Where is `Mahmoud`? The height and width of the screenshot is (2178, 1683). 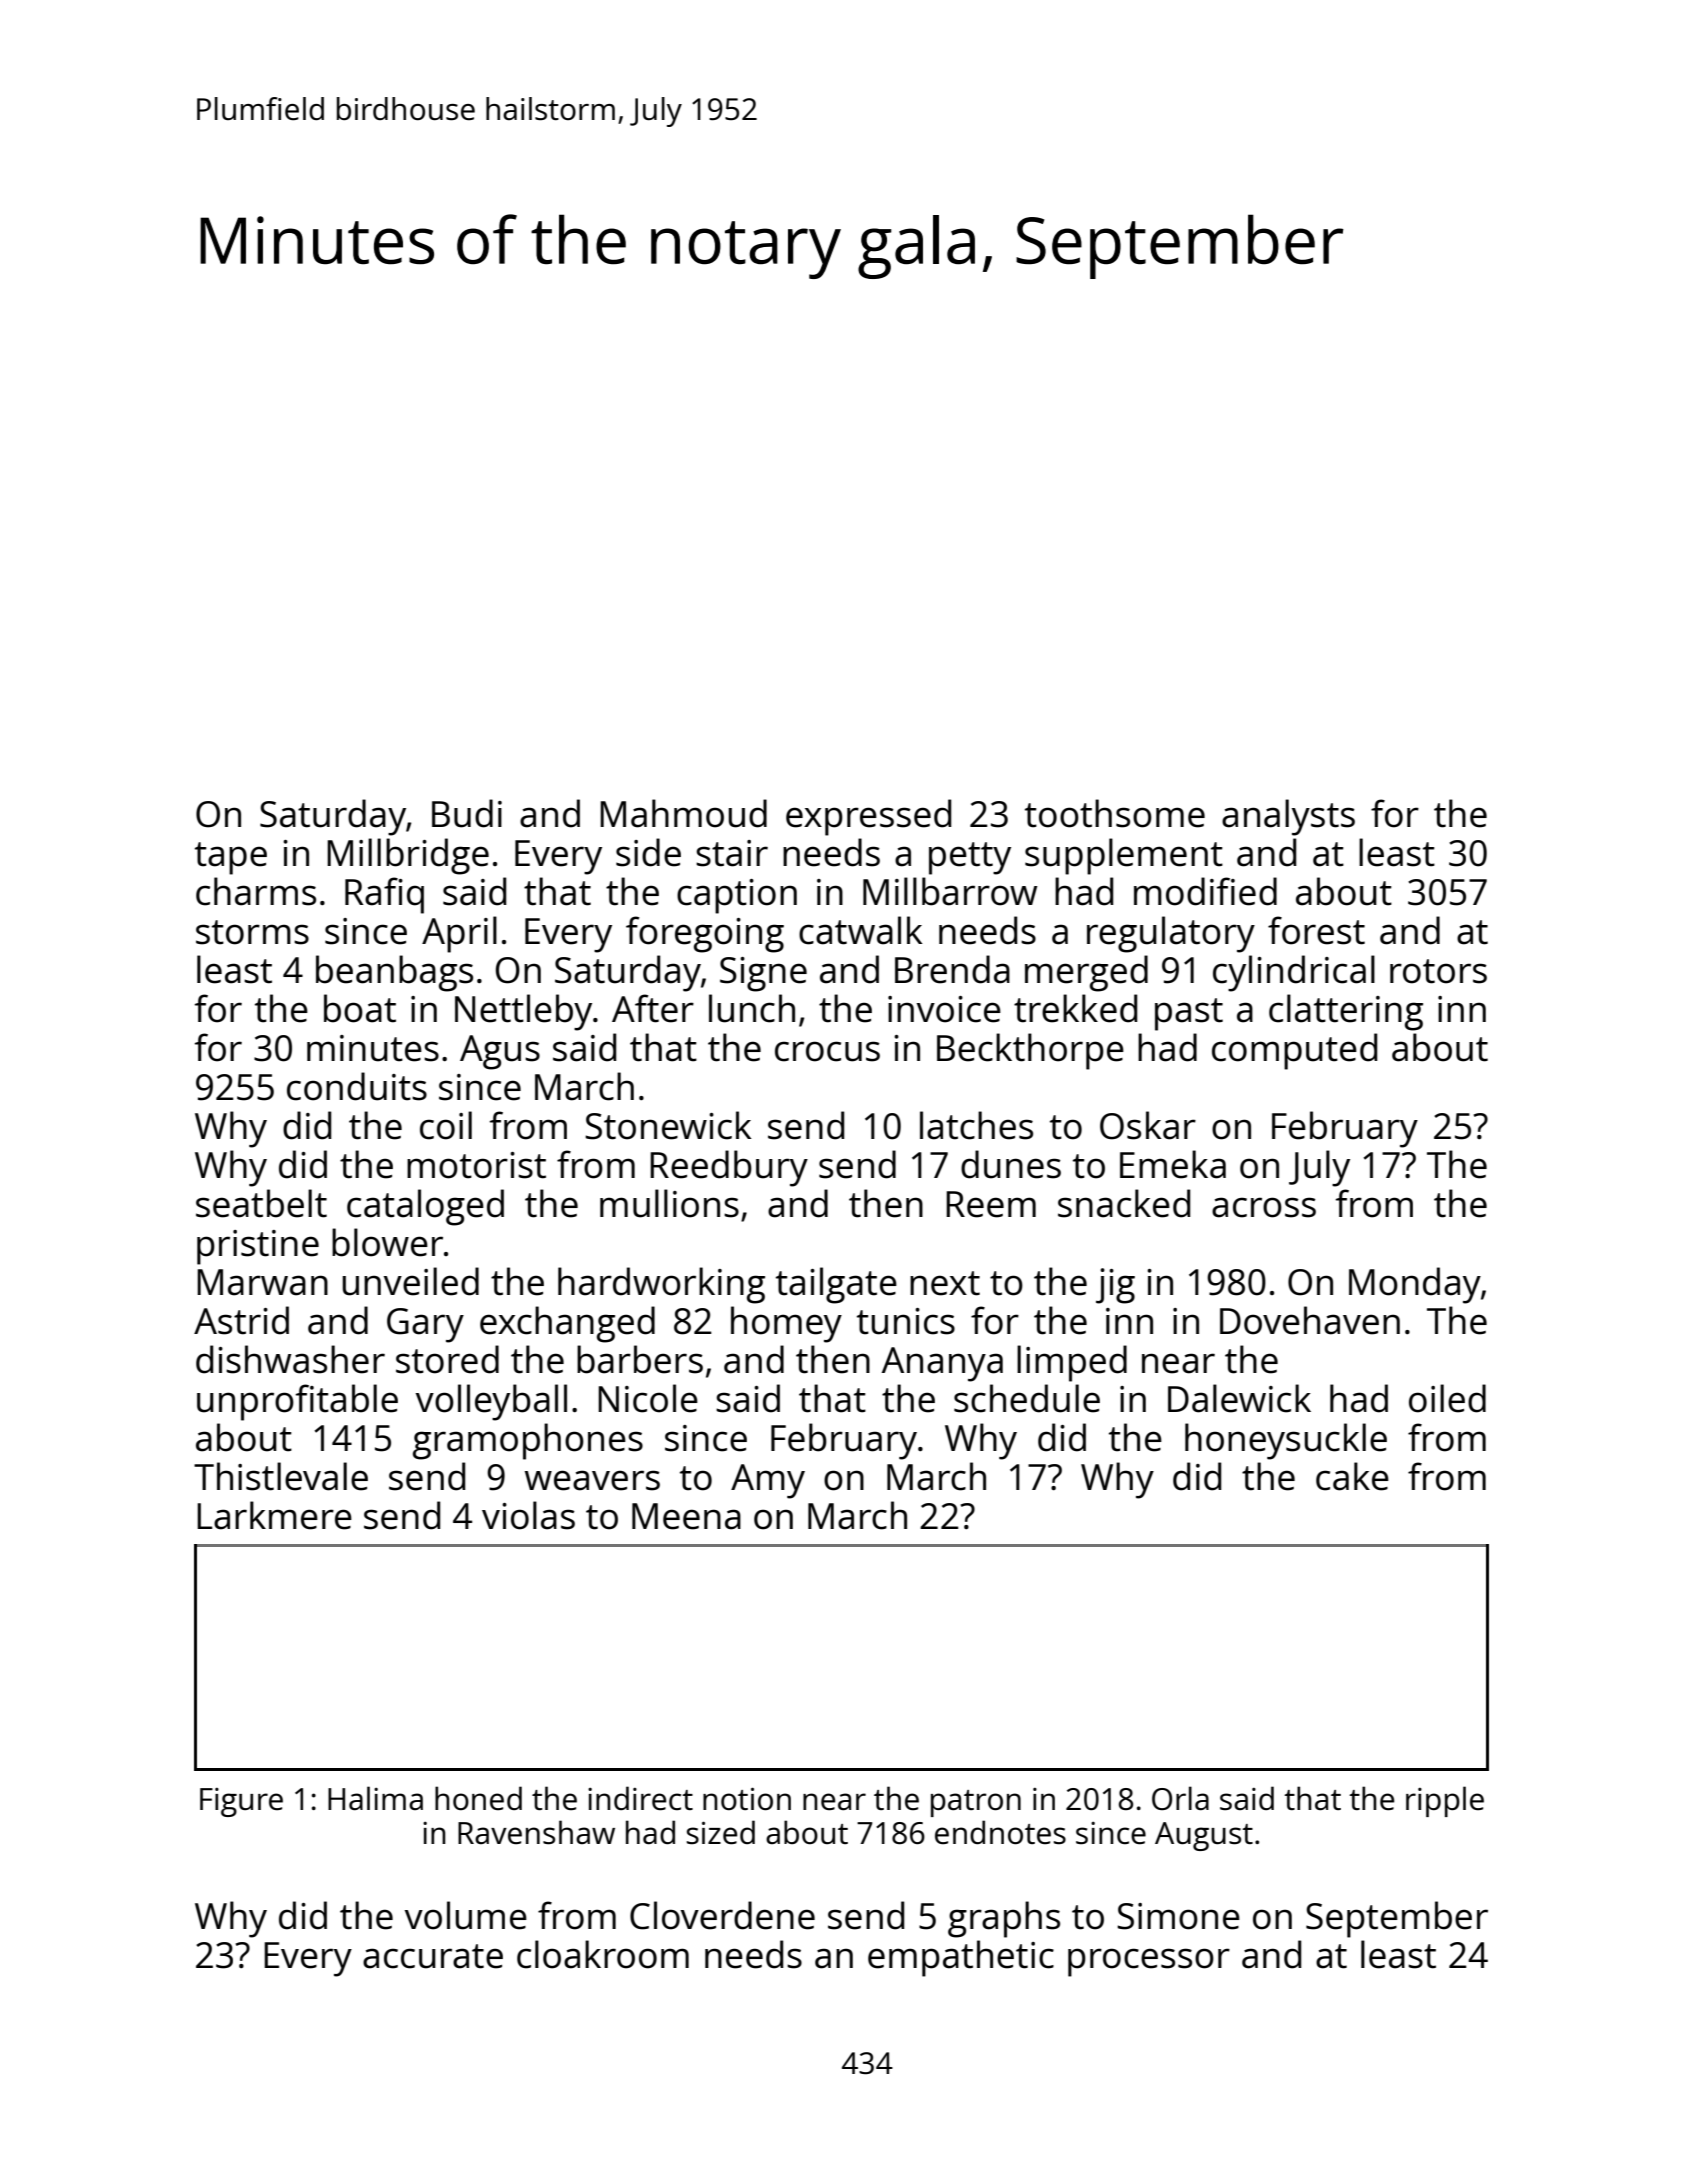 Mahmoud is located at coordinates (683, 813).
